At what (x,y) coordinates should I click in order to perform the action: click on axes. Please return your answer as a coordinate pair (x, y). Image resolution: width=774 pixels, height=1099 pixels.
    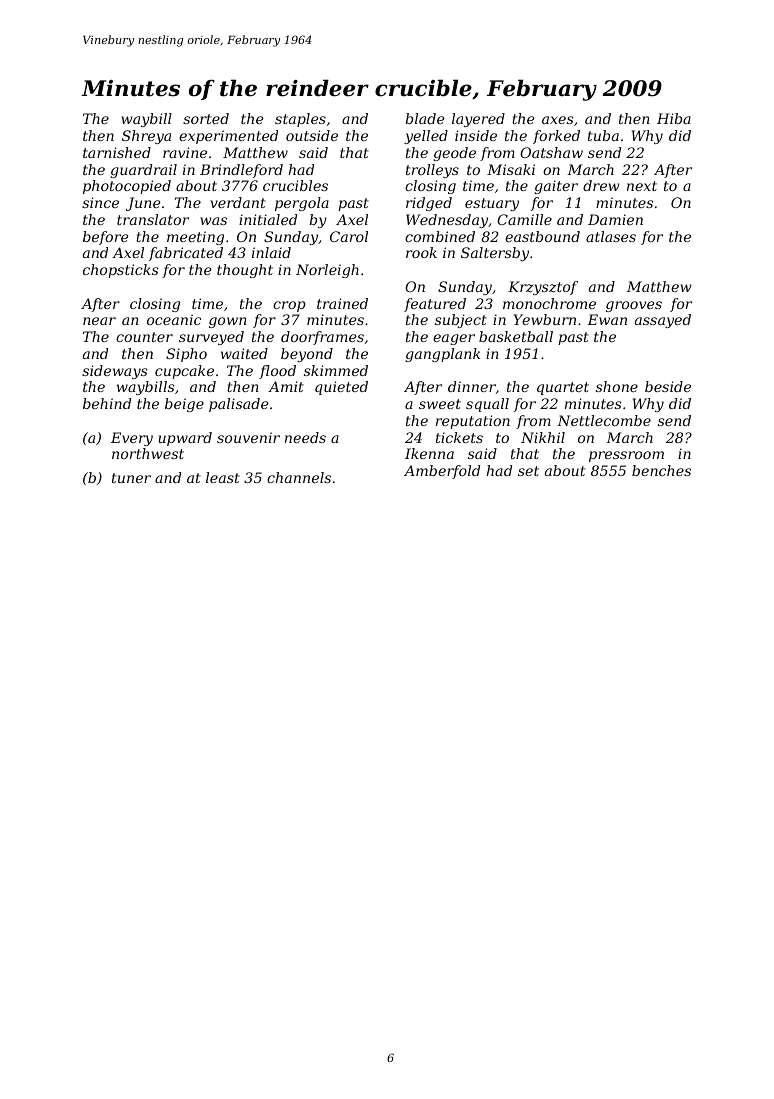
    Looking at the image, I should click on (557, 120).
